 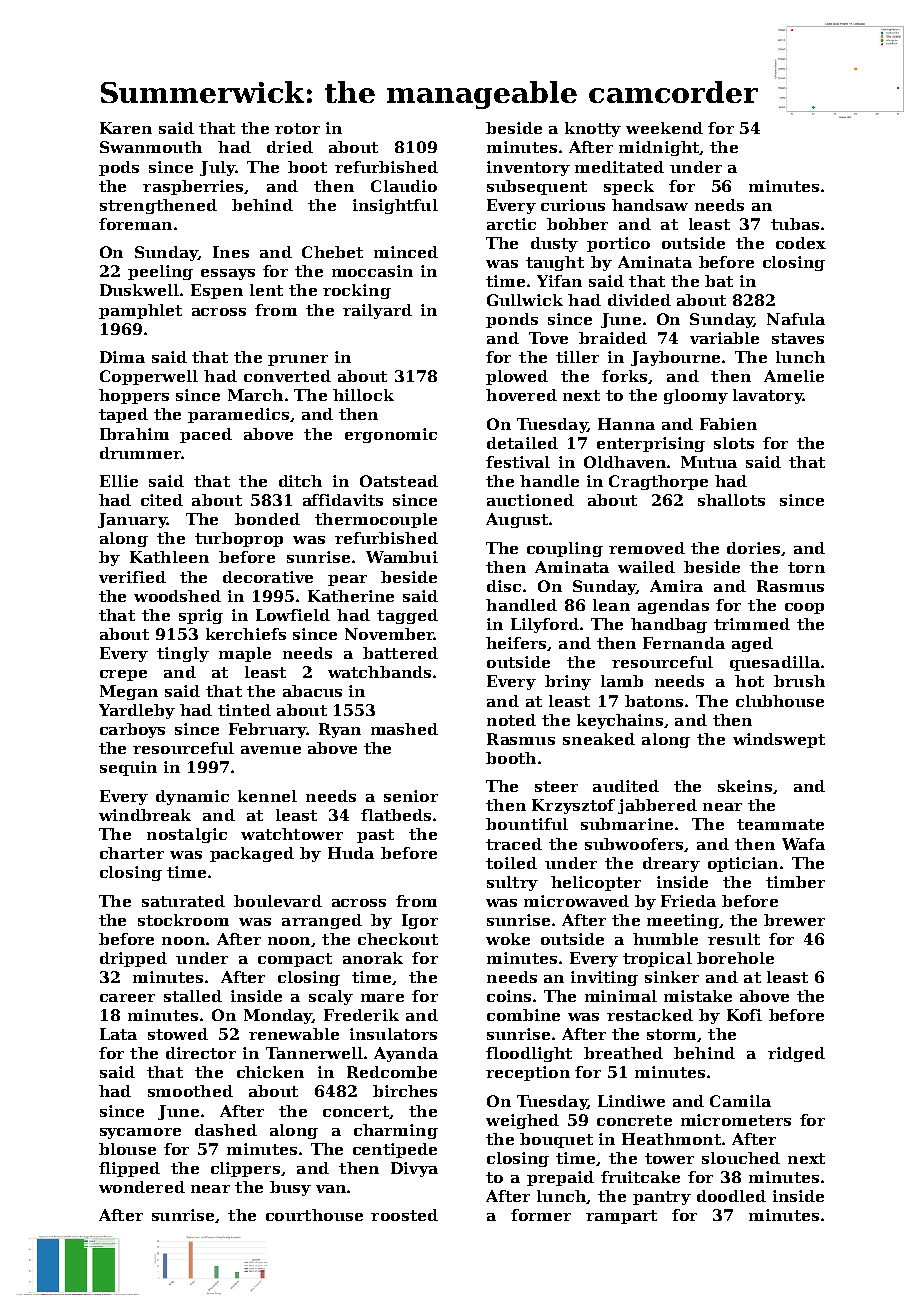 I want to click on wondered, so click(x=142, y=1187).
